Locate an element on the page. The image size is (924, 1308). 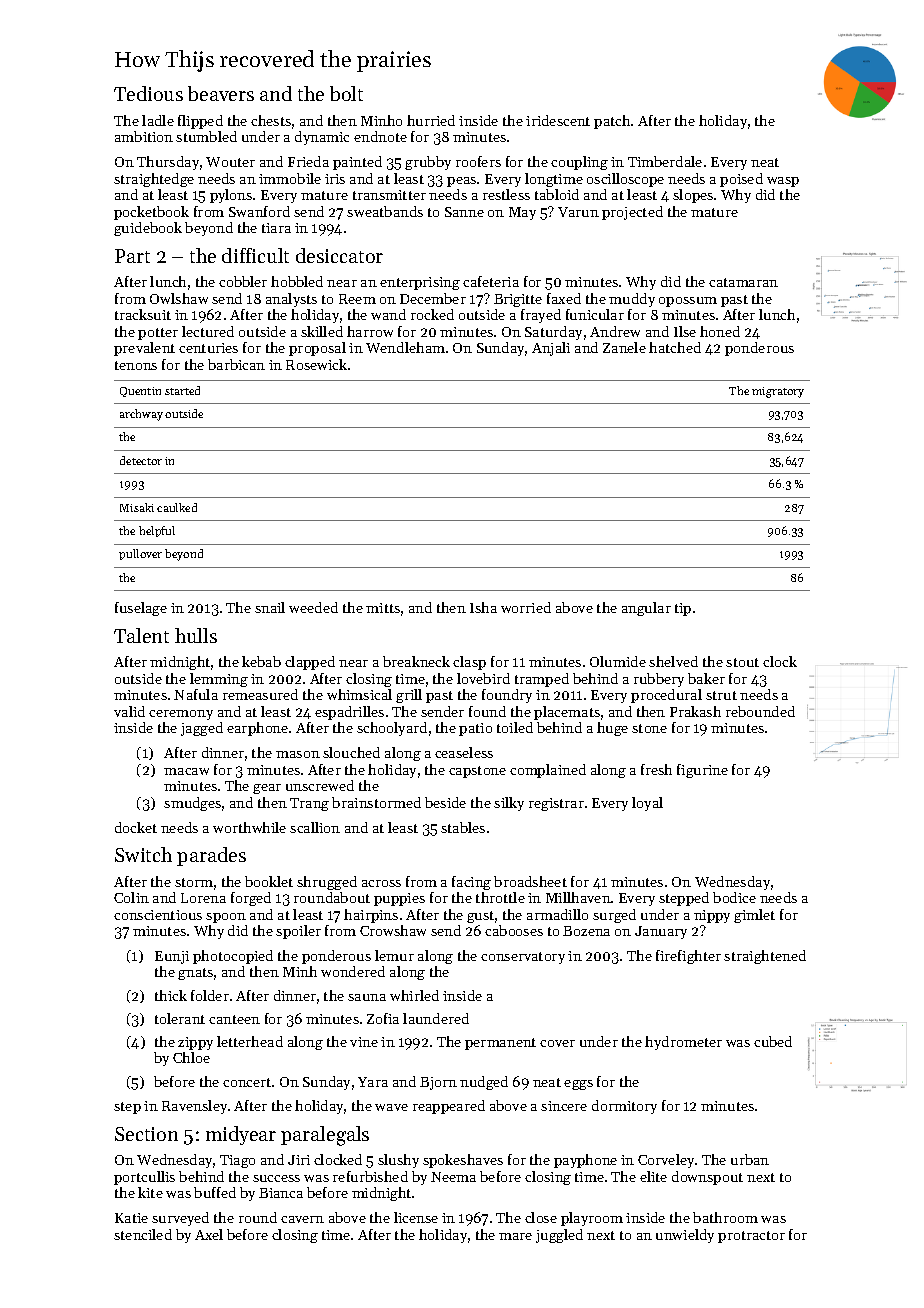
hurried is located at coordinates (431, 120).
